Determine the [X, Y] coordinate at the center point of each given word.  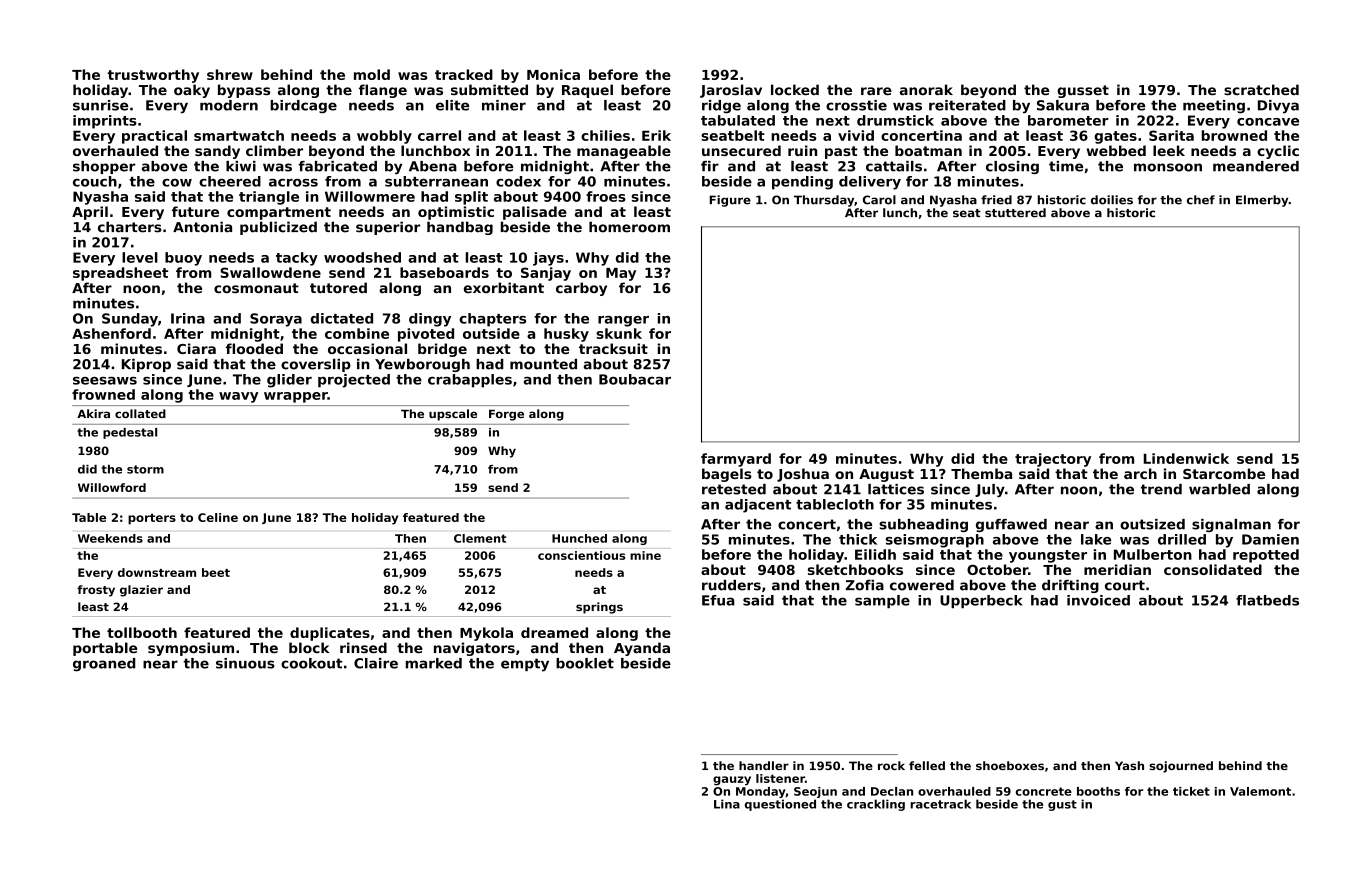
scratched [1261, 89]
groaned [104, 665]
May [621, 274]
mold [372, 74]
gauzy [732, 781]
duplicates [330, 634]
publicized [278, 228]
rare [876, 91]
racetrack [940, 804]
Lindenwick [1186, 458]
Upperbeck [981, 601]
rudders [731, 585]
